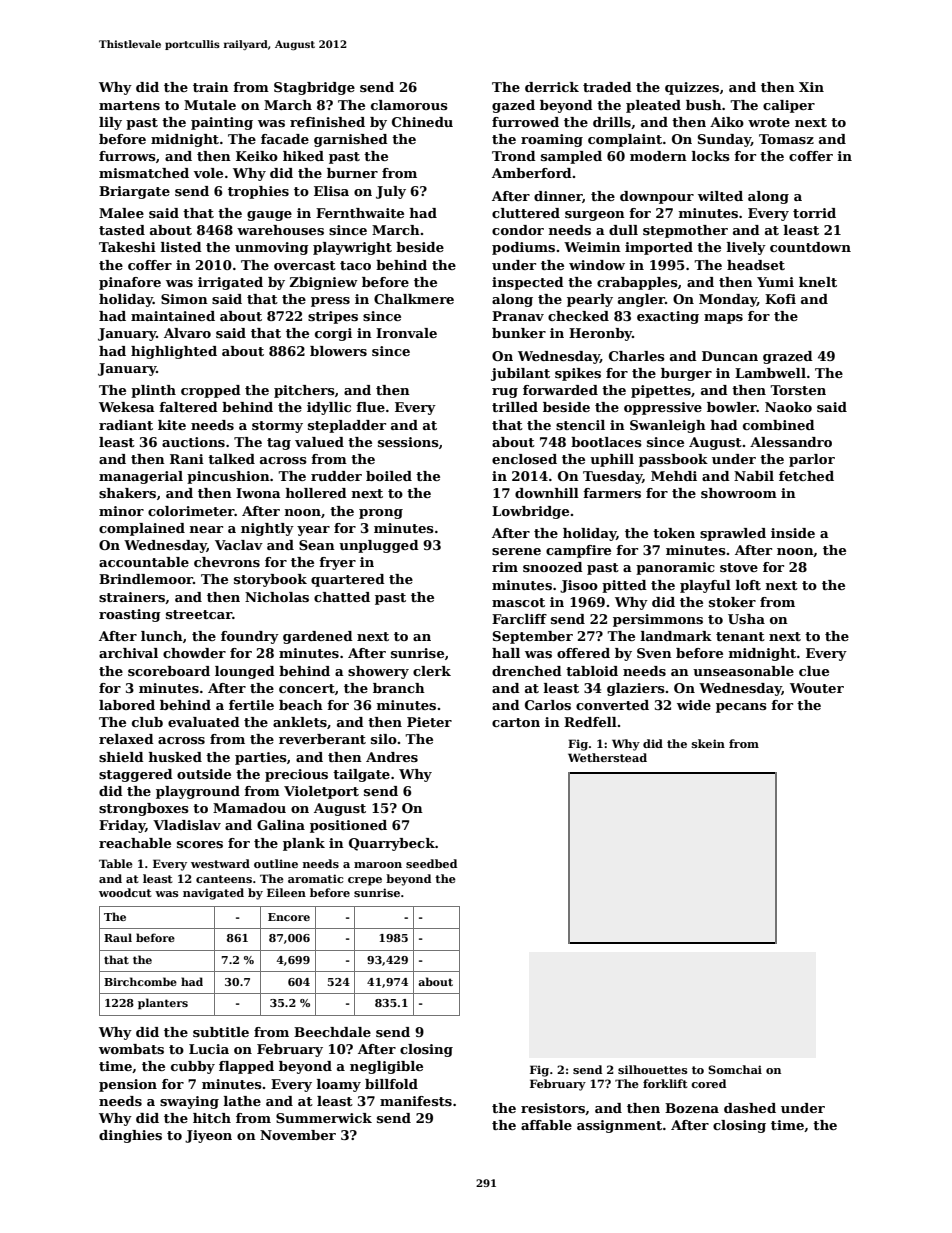  Describe the element at coordinates (527, 671) in the screenshot. I see `drenched` at that location.
